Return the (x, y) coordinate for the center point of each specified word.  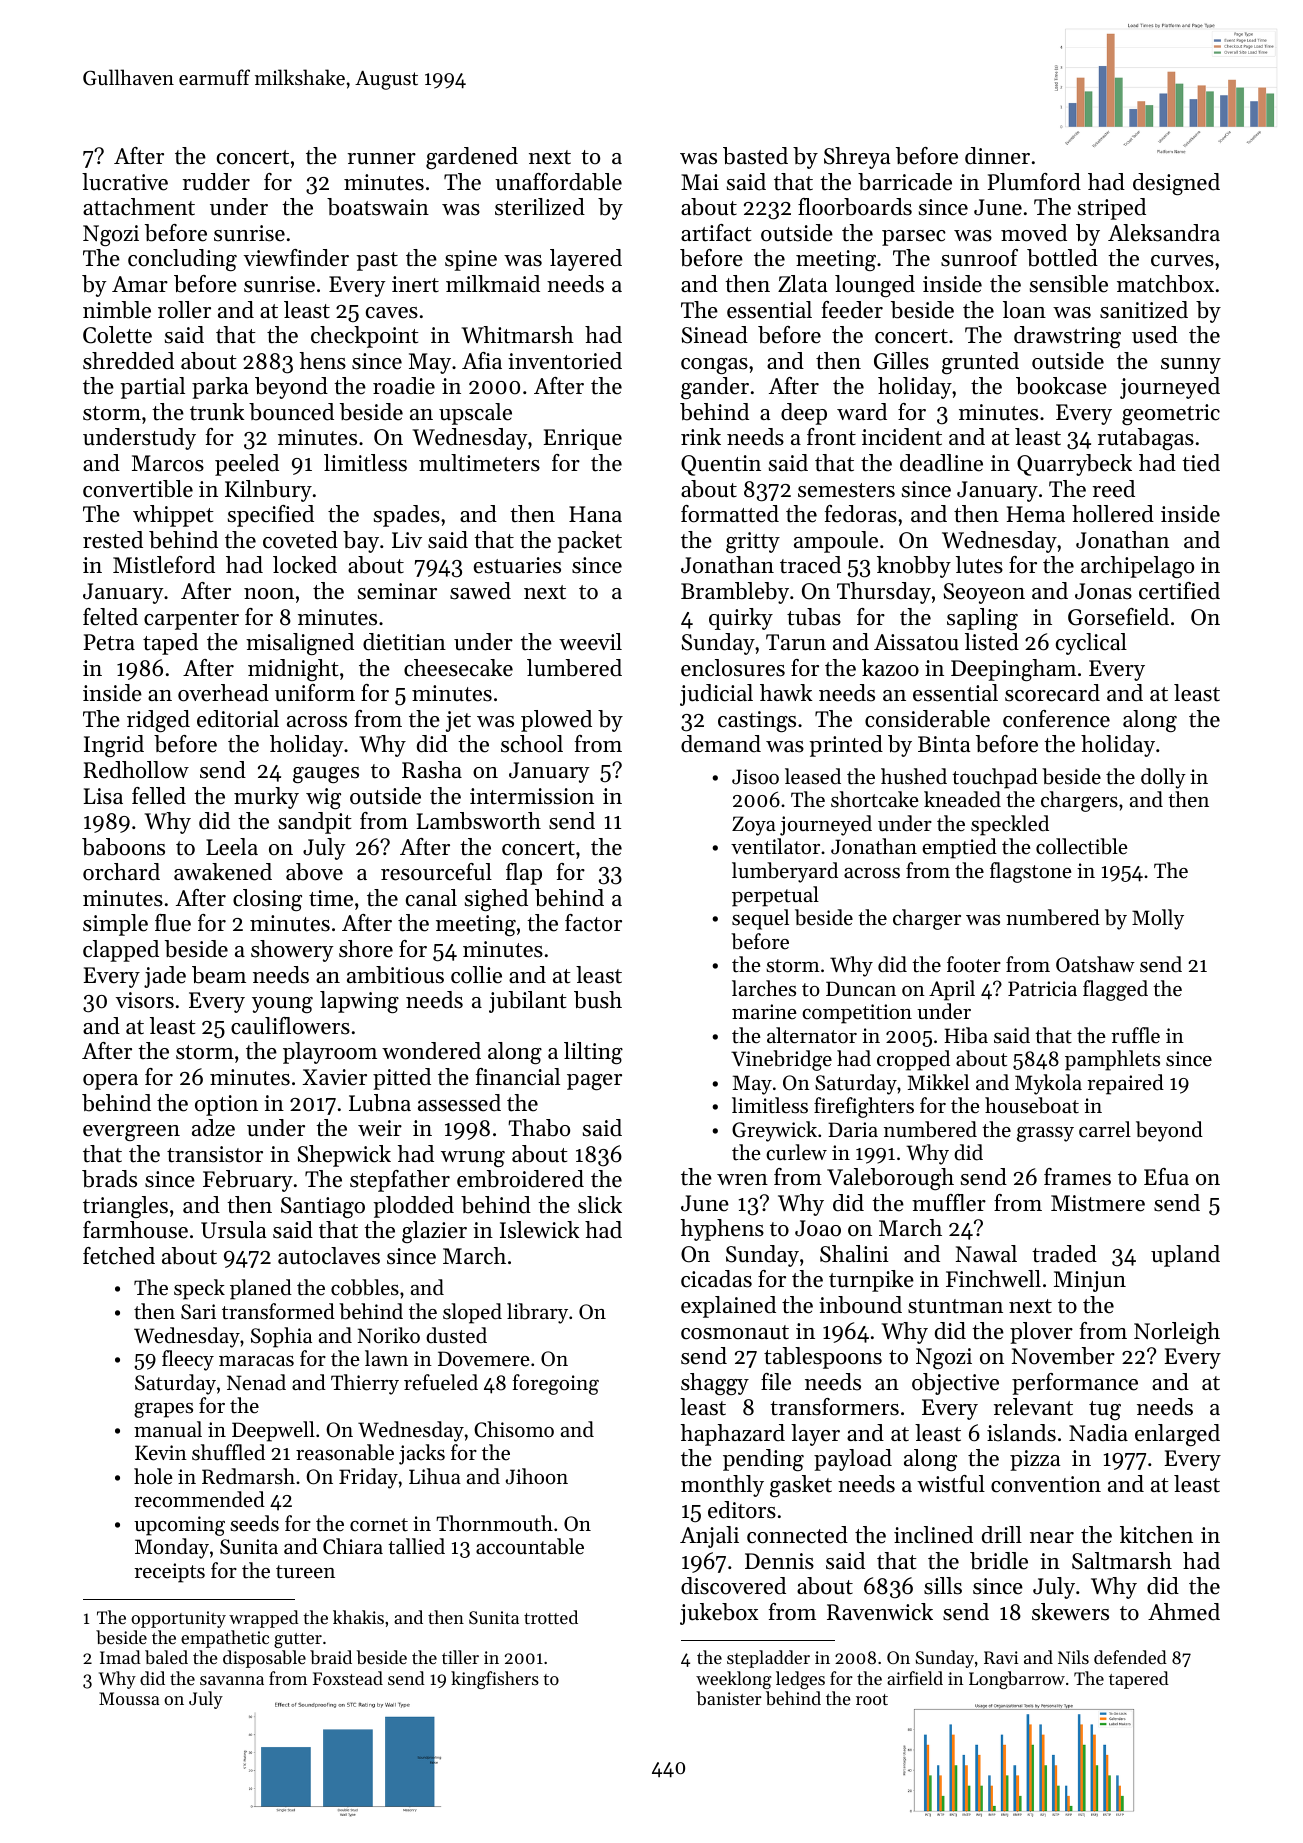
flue (173, 923)
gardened (472, 158)
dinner (997, 156)
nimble (117, 310)
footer (974, 964)
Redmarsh (248, 1476)
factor (593, 923)
